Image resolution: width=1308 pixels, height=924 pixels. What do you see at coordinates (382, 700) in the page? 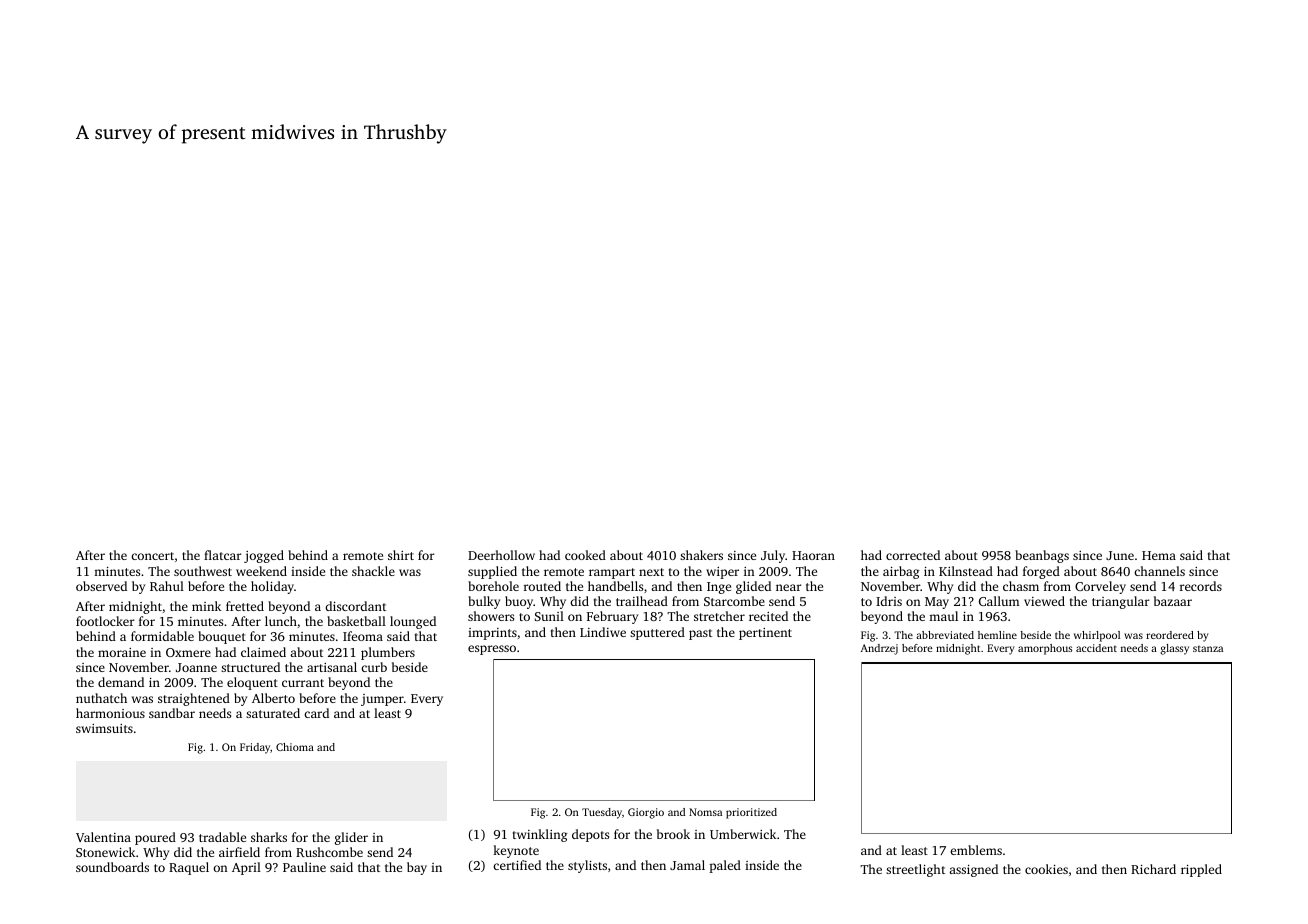
I see `jumper` at bounding box center [382, 700].
